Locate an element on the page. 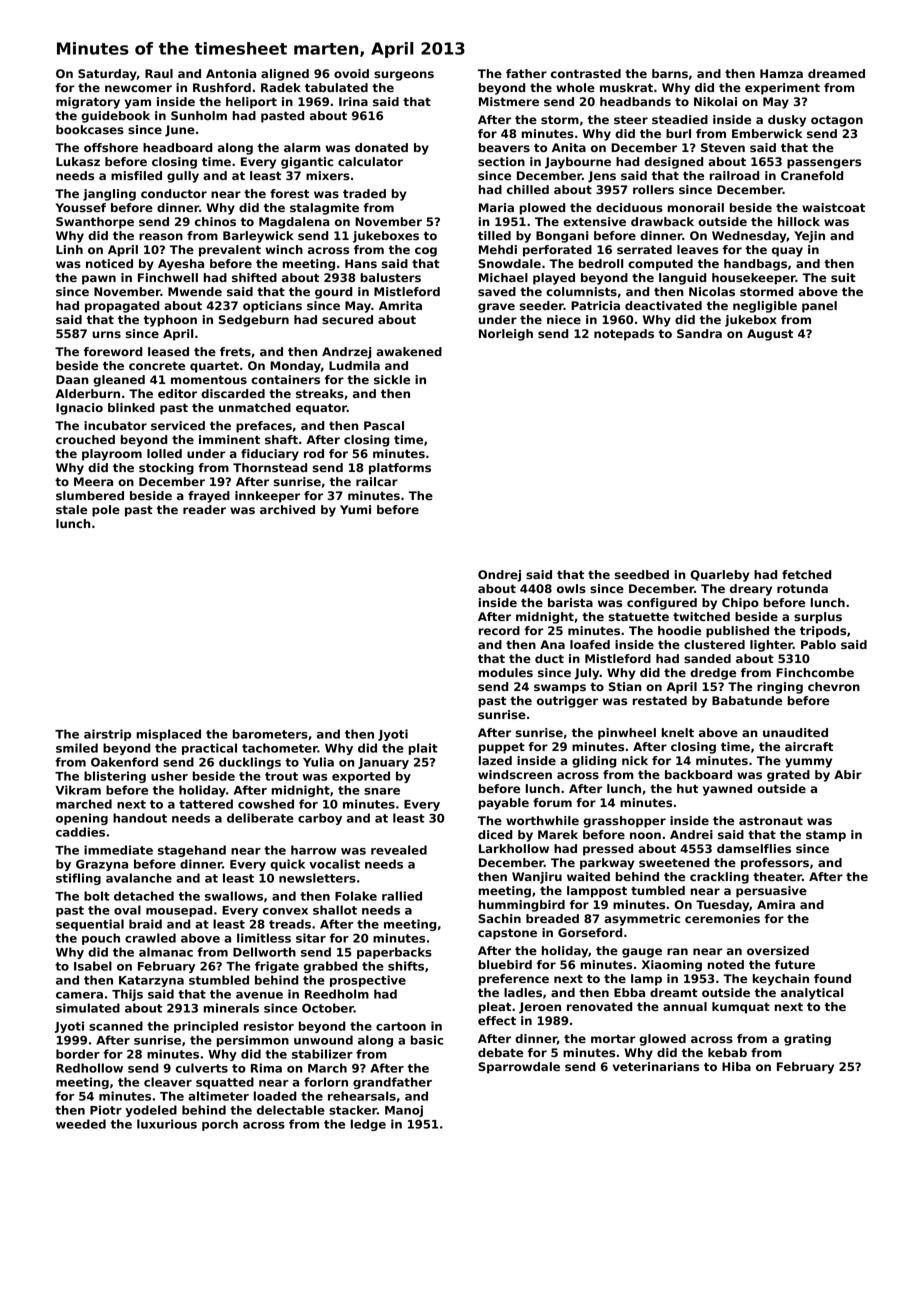 This page has height=1308, width=924. Norleigh is located at coordinates (506, 335).
